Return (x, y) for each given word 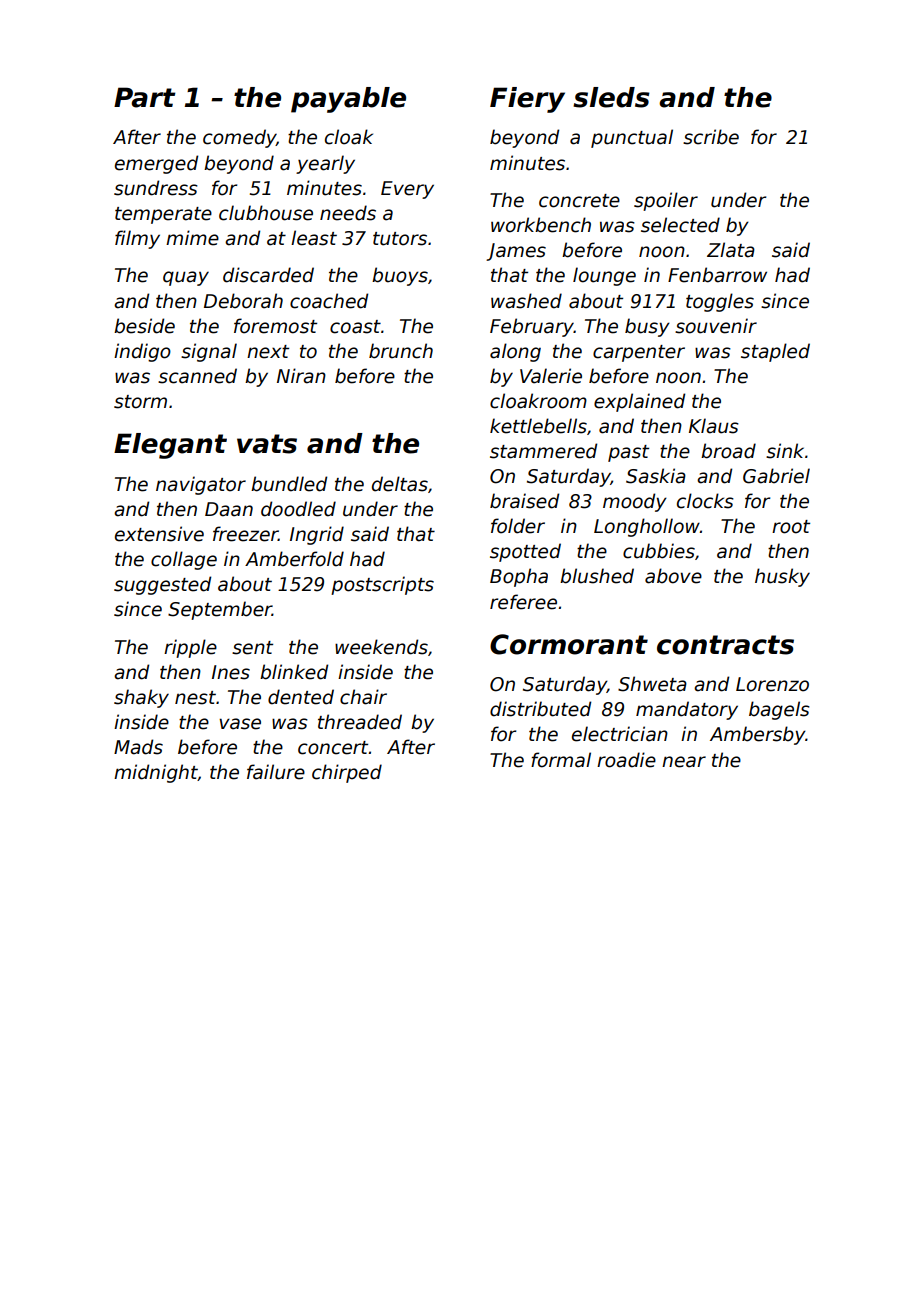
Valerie (551, 376)
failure (276, 772)
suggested (162, 585)
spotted (525, 552)
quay (186, 278)
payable (348, 100)
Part (145, 97)
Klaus (714, 426)
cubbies (659, 551)
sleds (611, 97)
